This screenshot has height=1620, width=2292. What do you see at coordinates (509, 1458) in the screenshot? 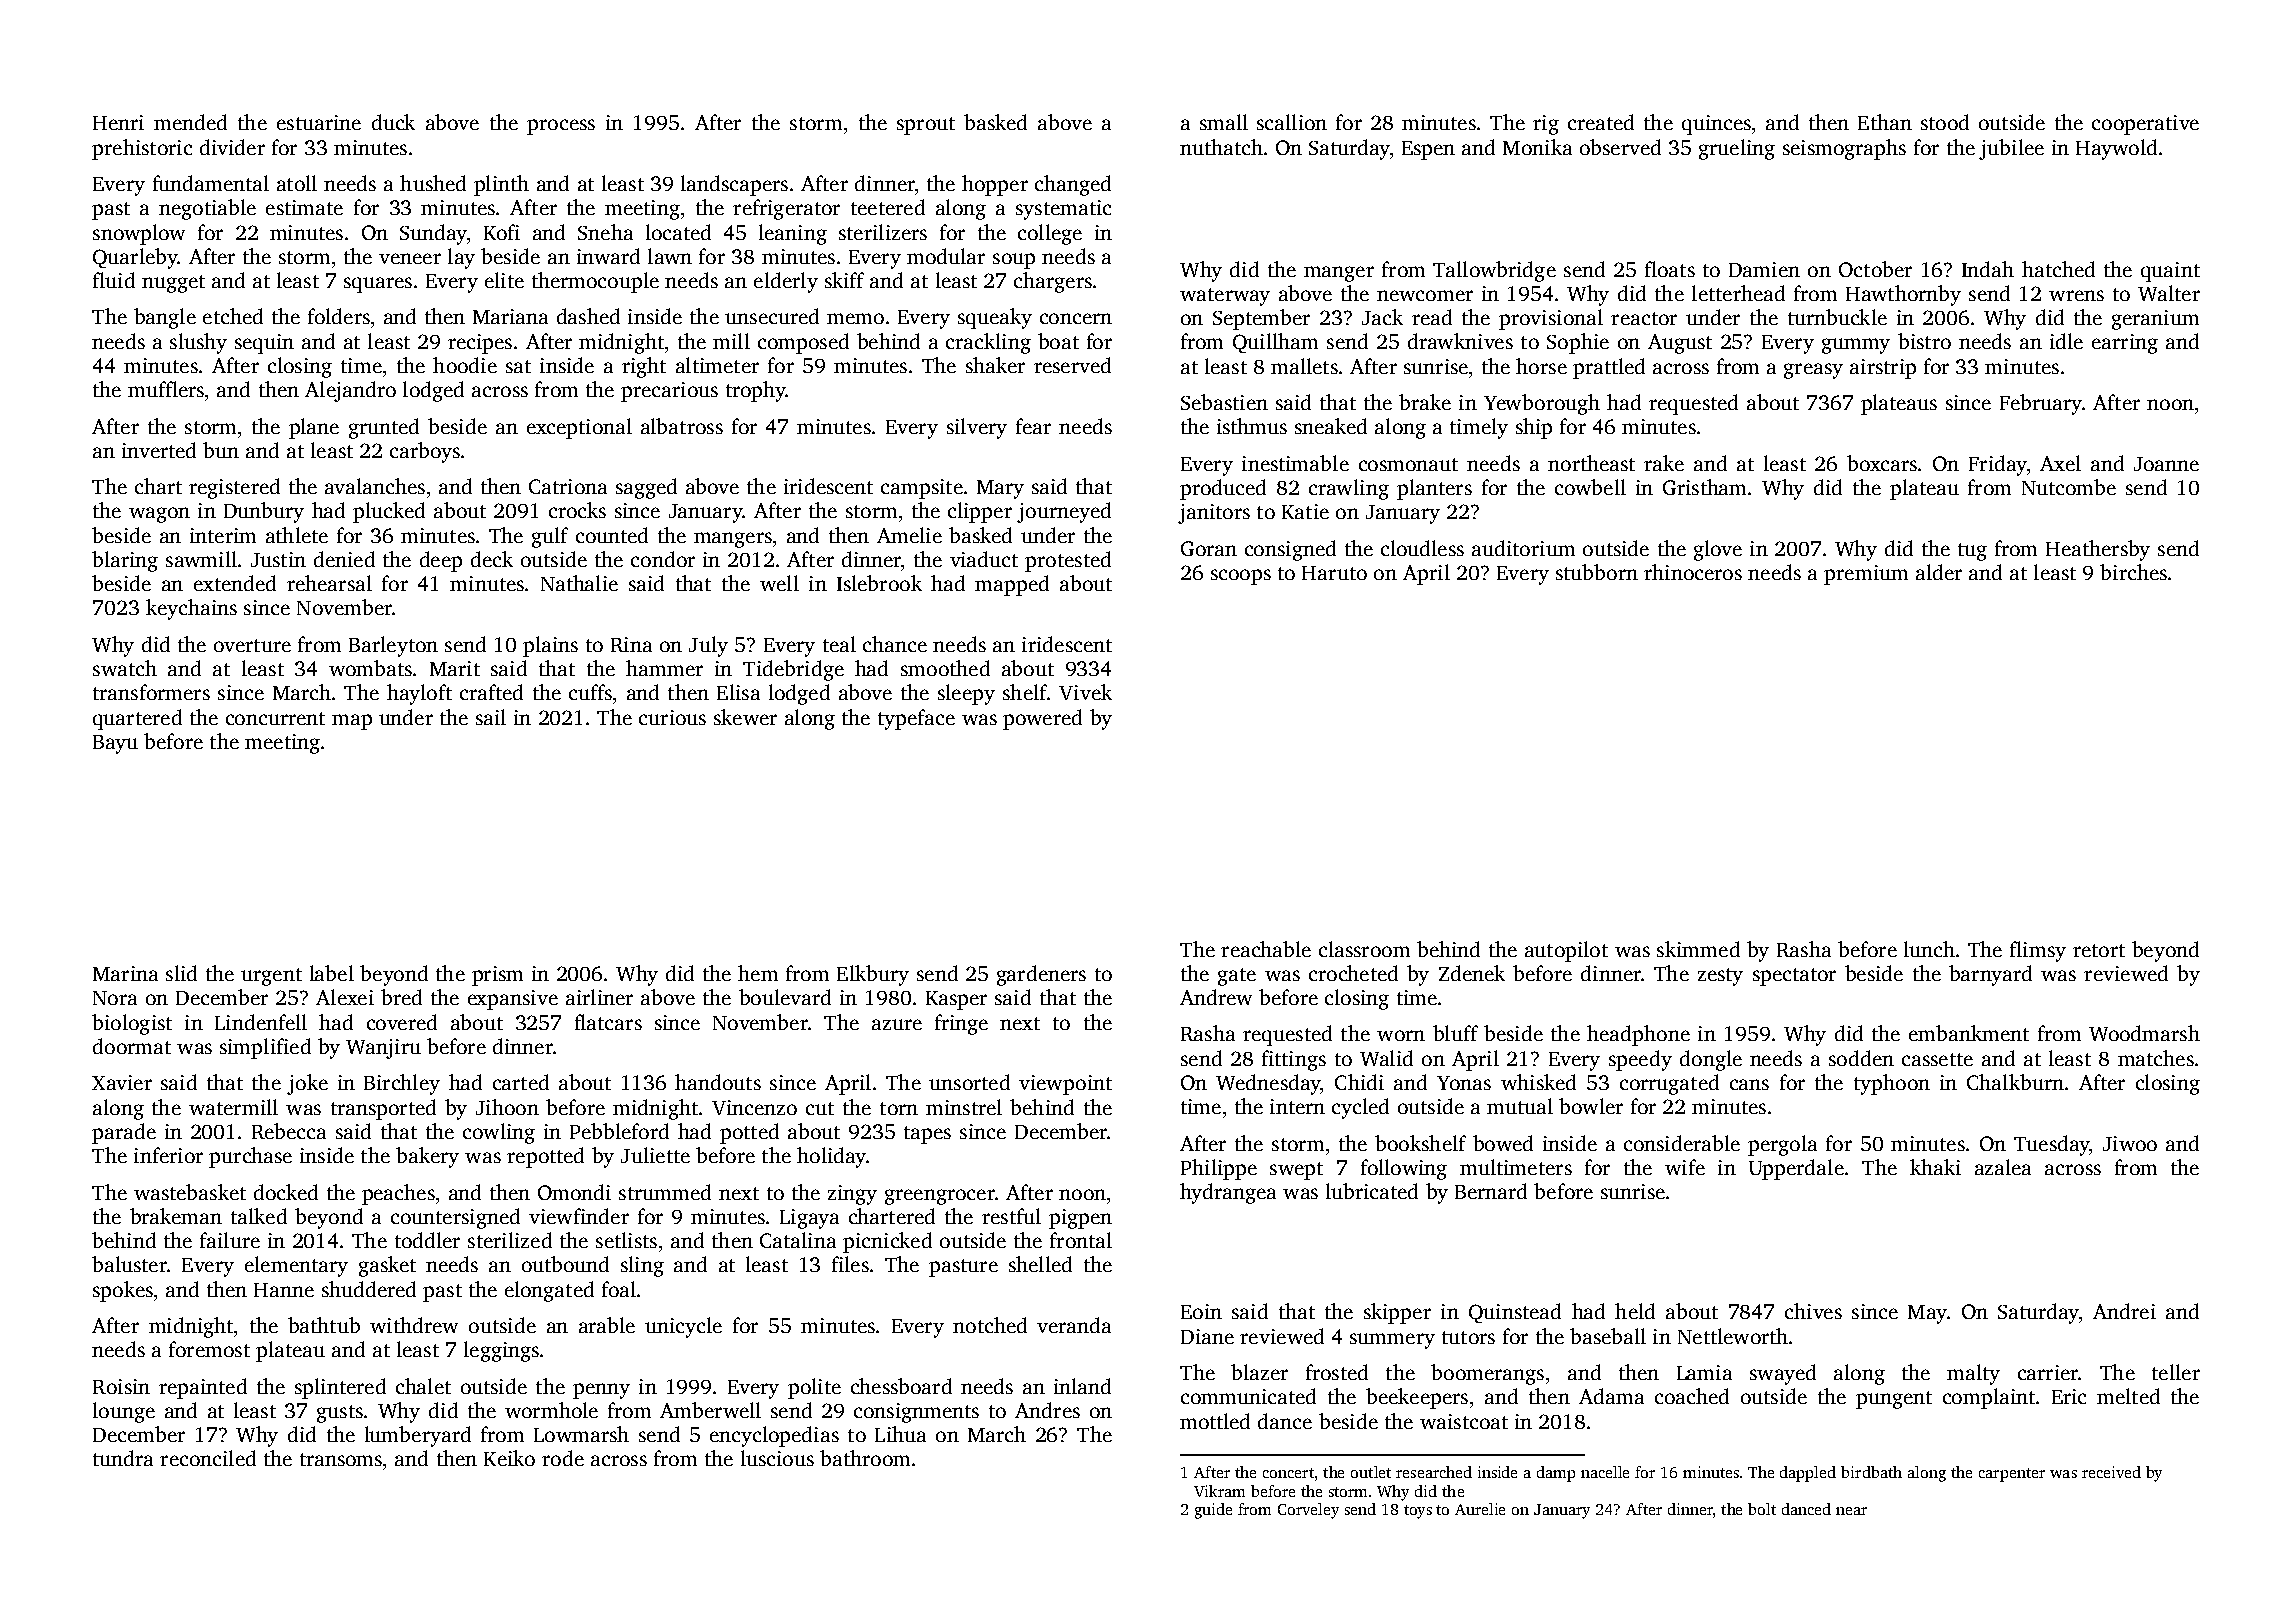
I see `Keiko` at bounding box center [509, 1458].
